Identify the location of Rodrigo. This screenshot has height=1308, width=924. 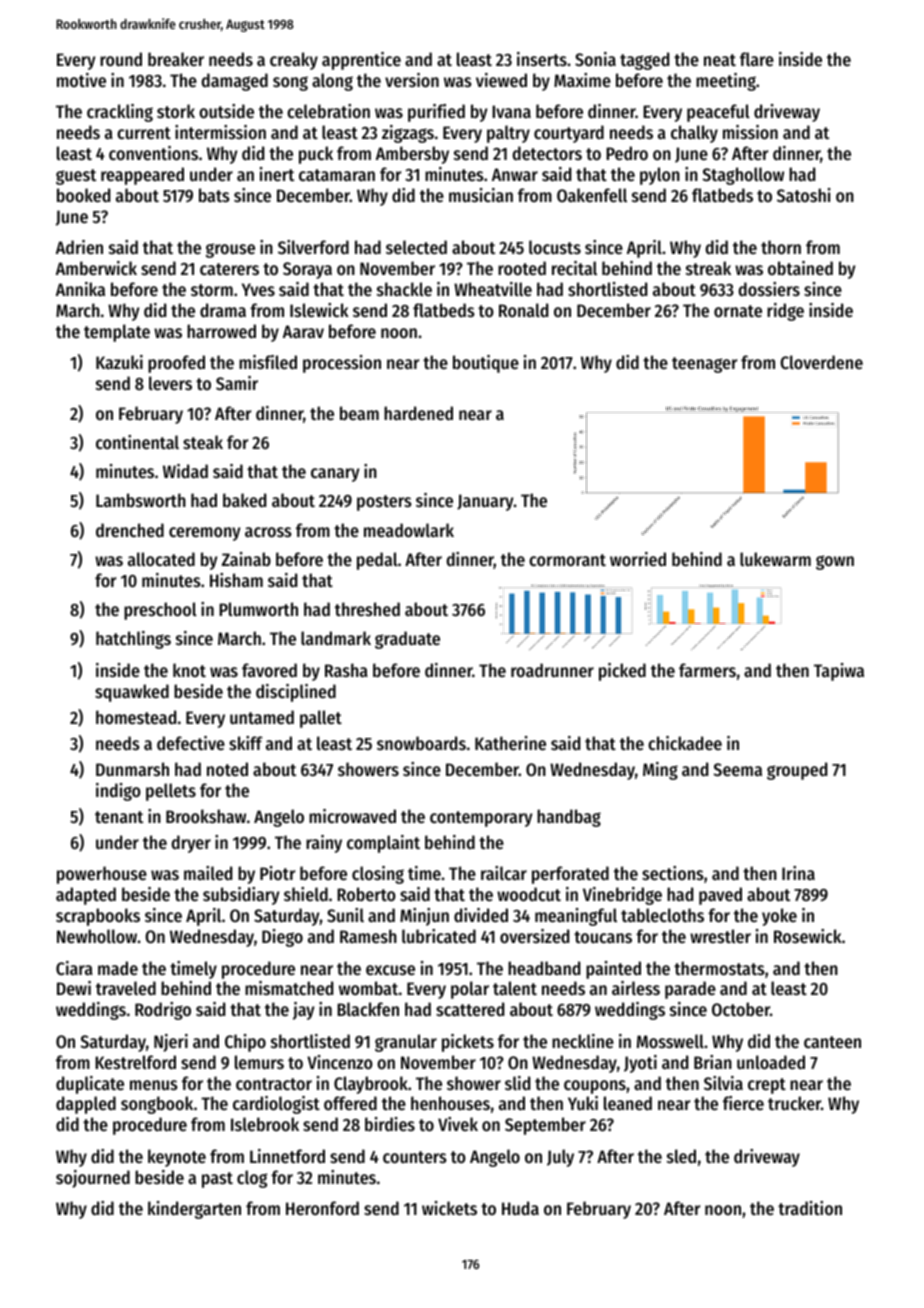
(163, 1011).
